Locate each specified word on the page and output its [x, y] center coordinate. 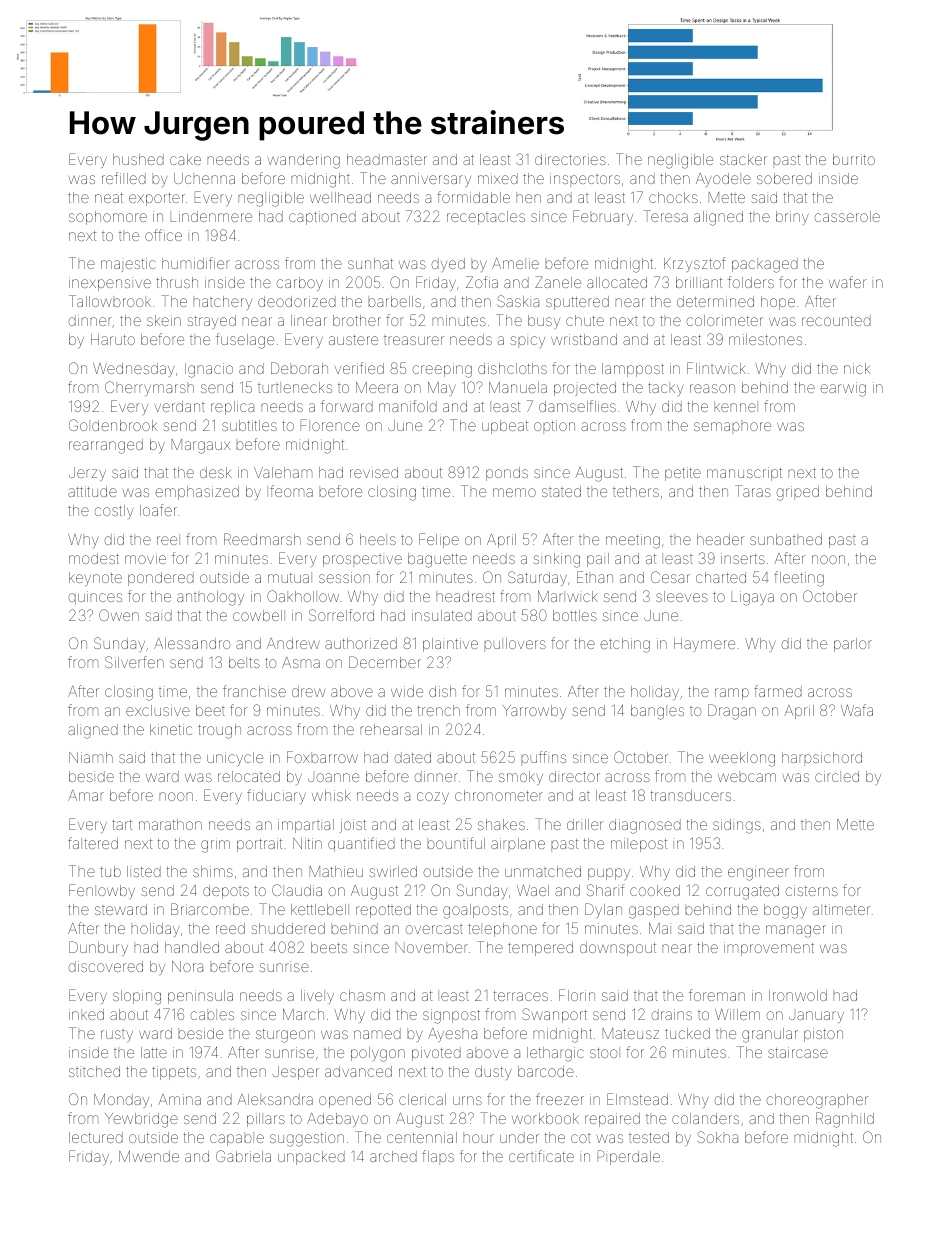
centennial [422, 1137]
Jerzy [87, 474]
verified [359, 368]
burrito [854, 159]
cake [185, 159]
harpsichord [822, 759]
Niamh [91, 757]
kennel [736, 406]
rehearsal [391, 729]
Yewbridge [141, 1120]
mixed [498, 178]
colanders [705, 1118]
